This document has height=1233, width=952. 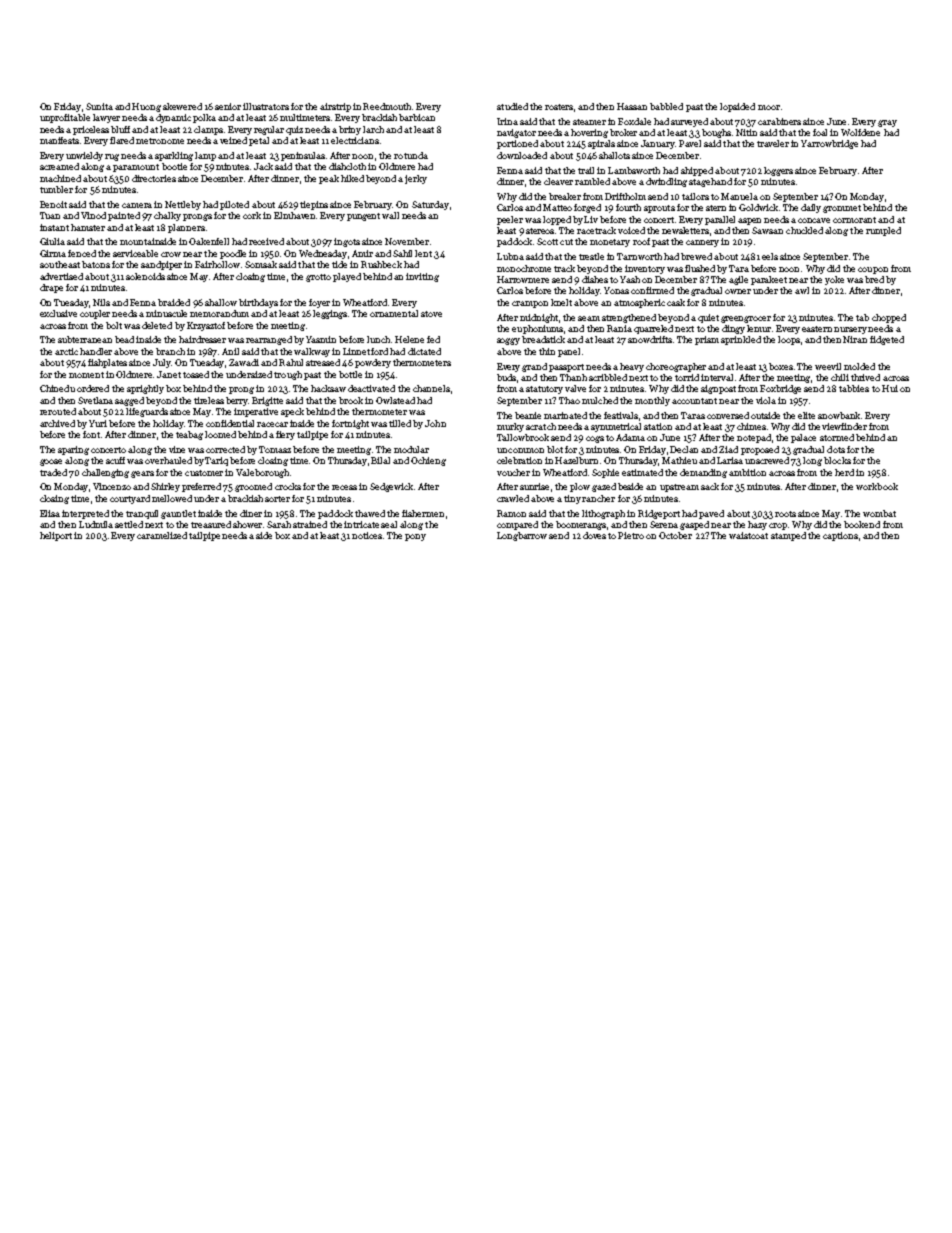 What do you see at coordinates (424, 351) in the document?
I see `dictated` at bounding box center [424, 351].
